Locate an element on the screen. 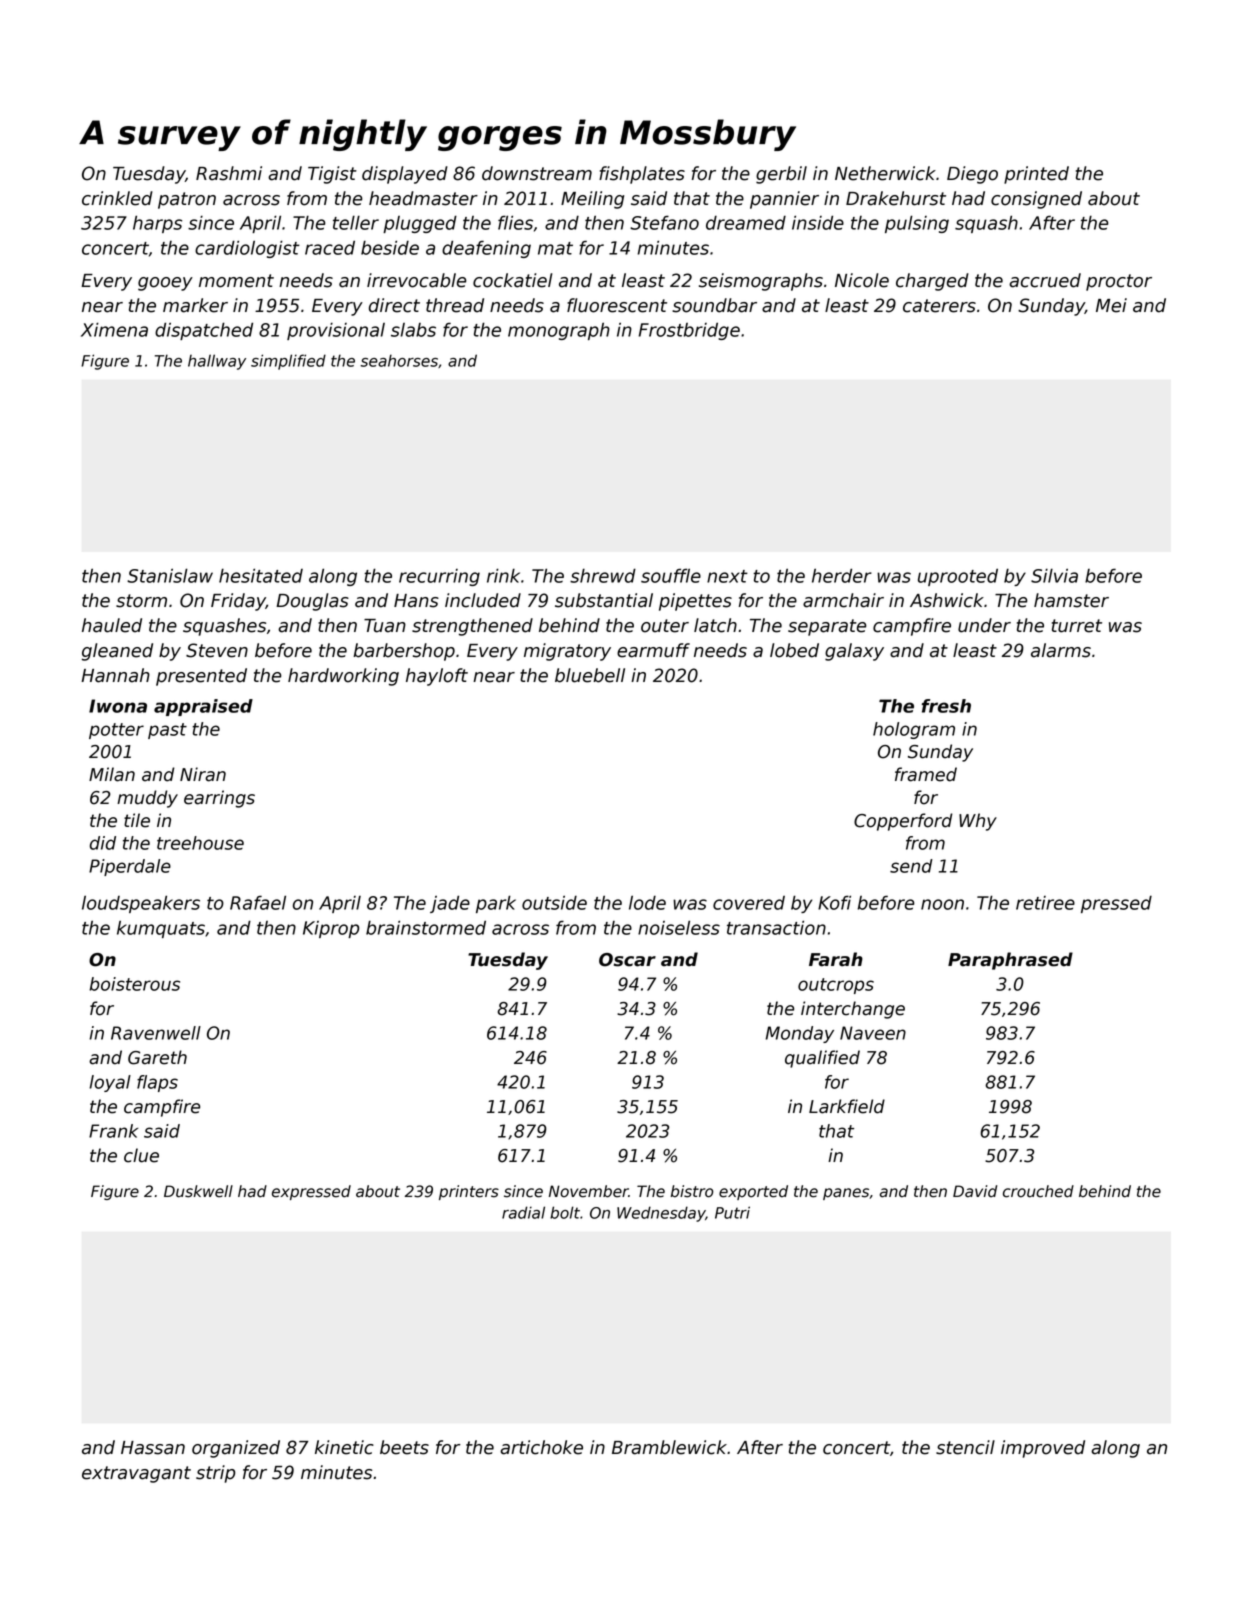 This screenshot has width=1252, height=1620. Netherwick is located at coordinates (885, 173).
